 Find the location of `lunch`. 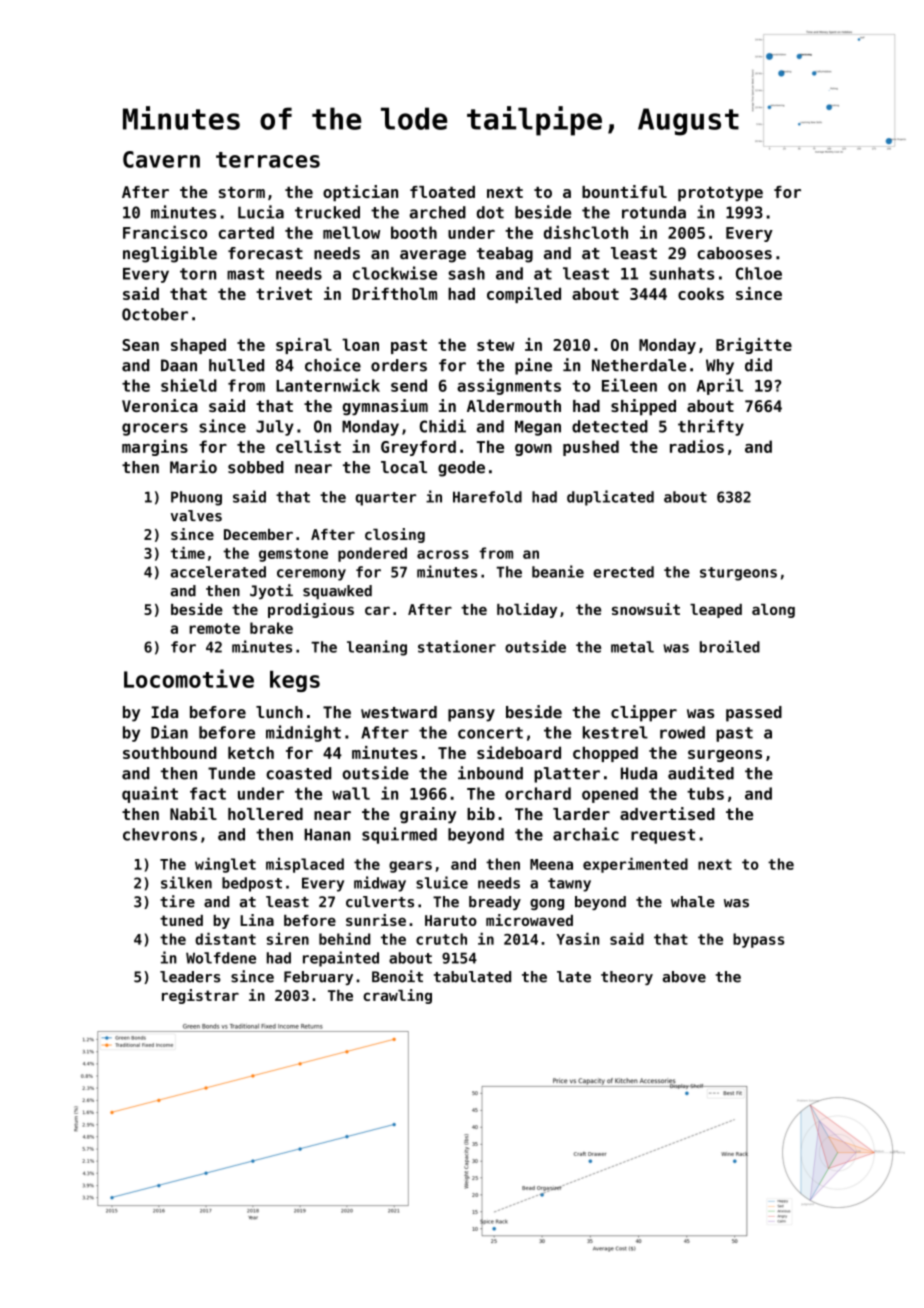

lunch is located at coordinates (279, 712).
